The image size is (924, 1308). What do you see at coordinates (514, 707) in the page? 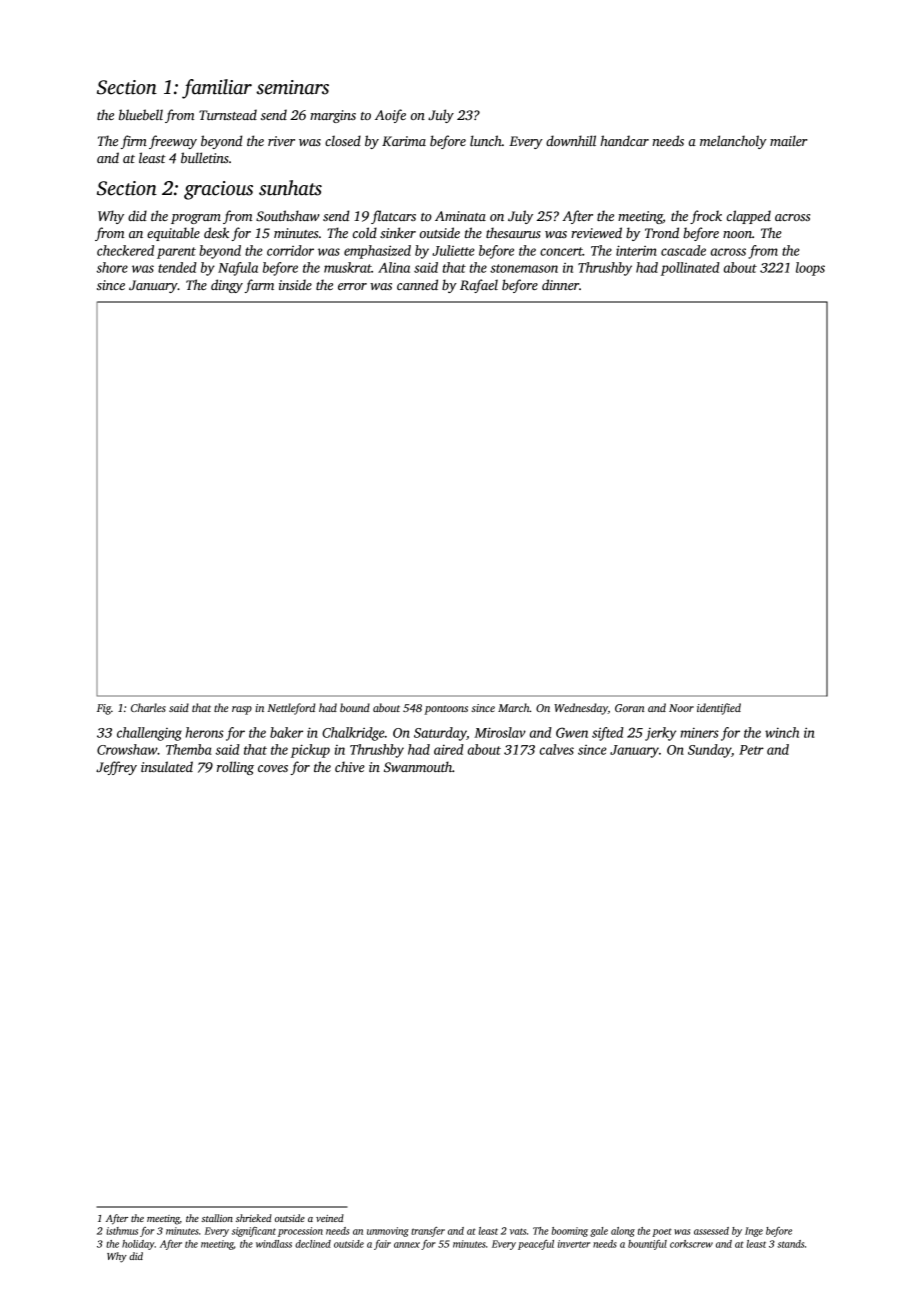
I see `March` at bounding box center [514, 707].
